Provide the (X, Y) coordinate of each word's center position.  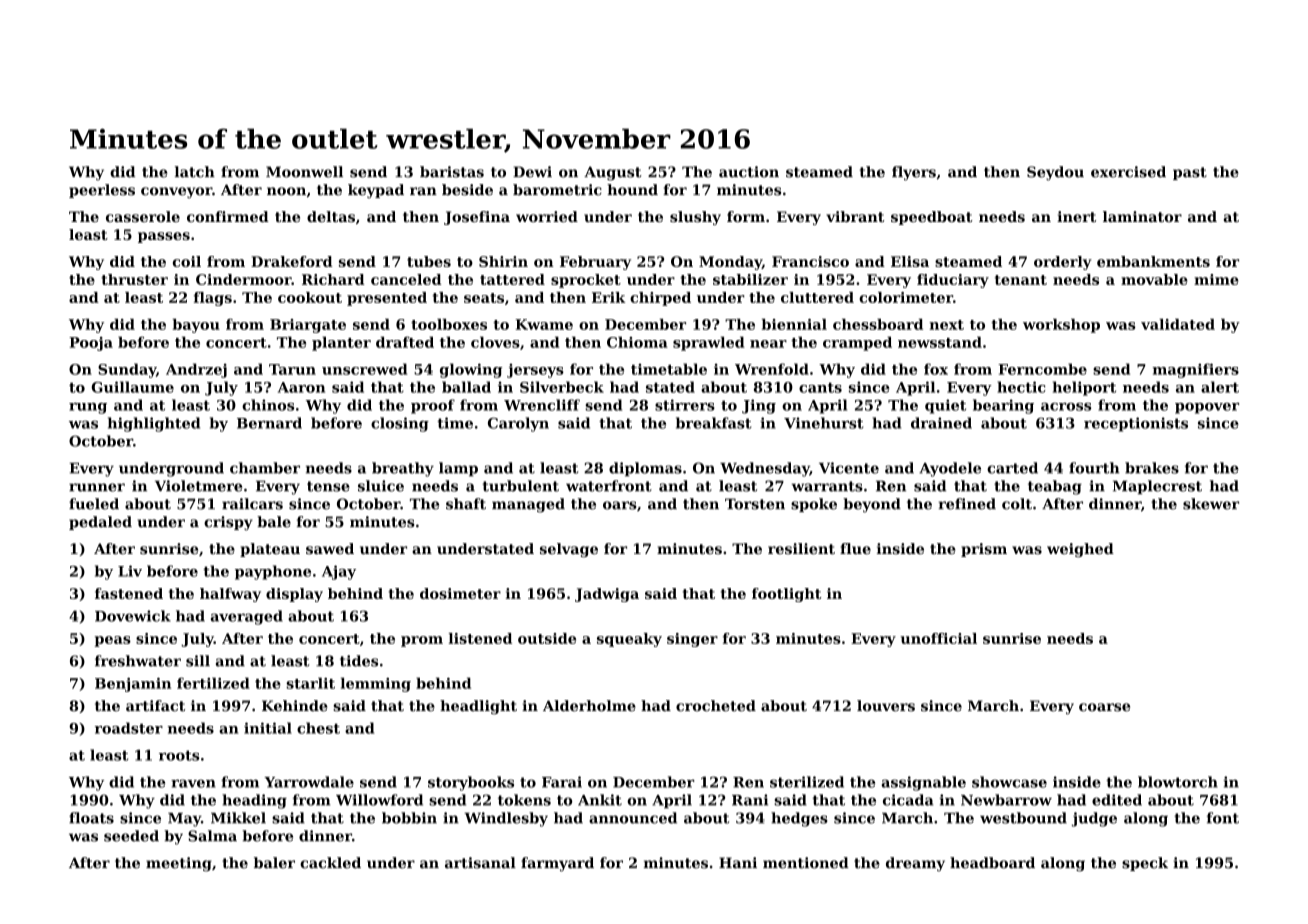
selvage (569, 550)
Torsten (755, 504)
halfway (230, 595)
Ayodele (950, 469)
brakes (1152, 468)
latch (195, 172)
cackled (330, 863)
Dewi (532, 172)
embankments (1153, 261)
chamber (265, 468)
